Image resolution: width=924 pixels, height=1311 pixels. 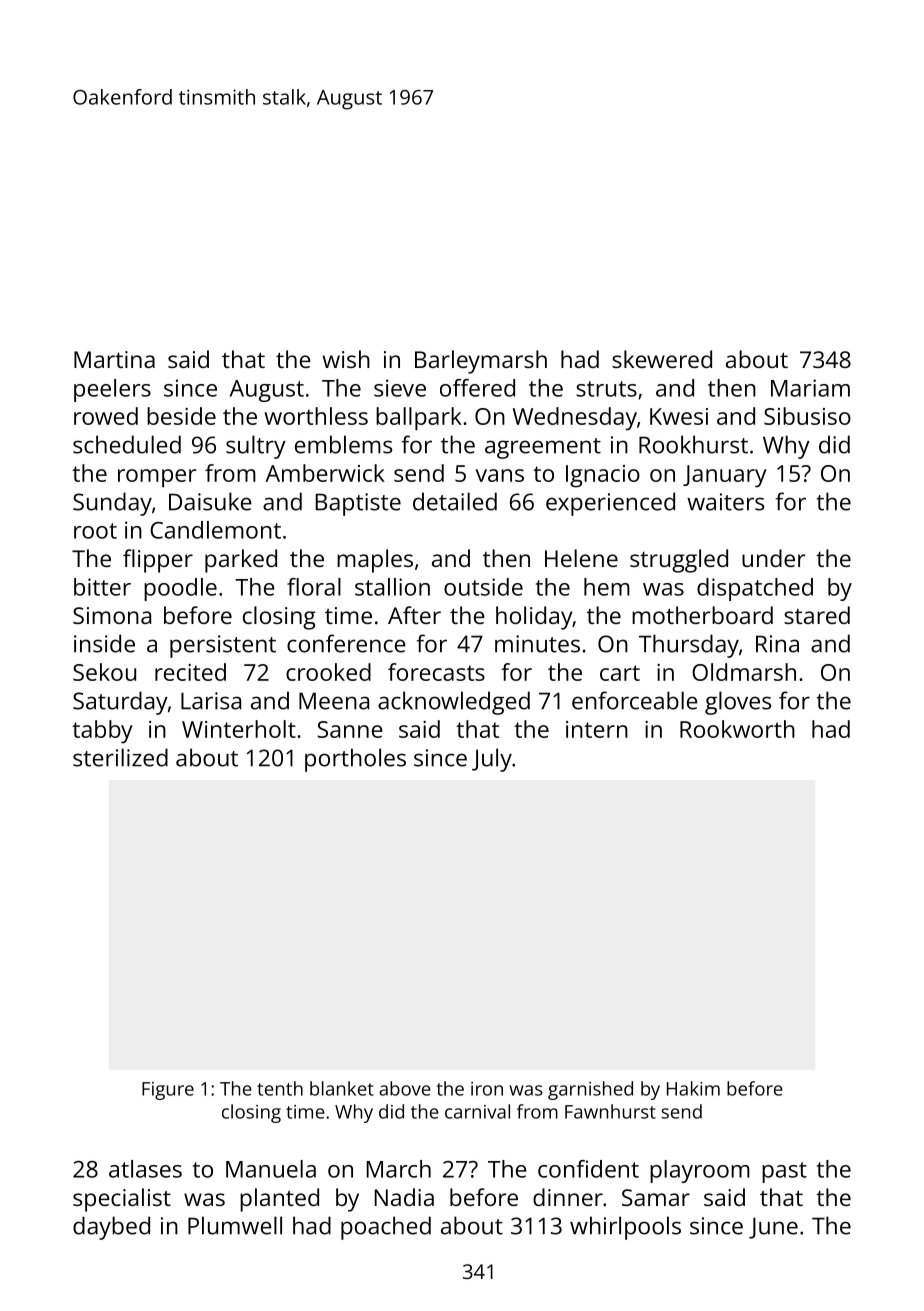 I want to click on Mariam, so click(x=810, y=388).
